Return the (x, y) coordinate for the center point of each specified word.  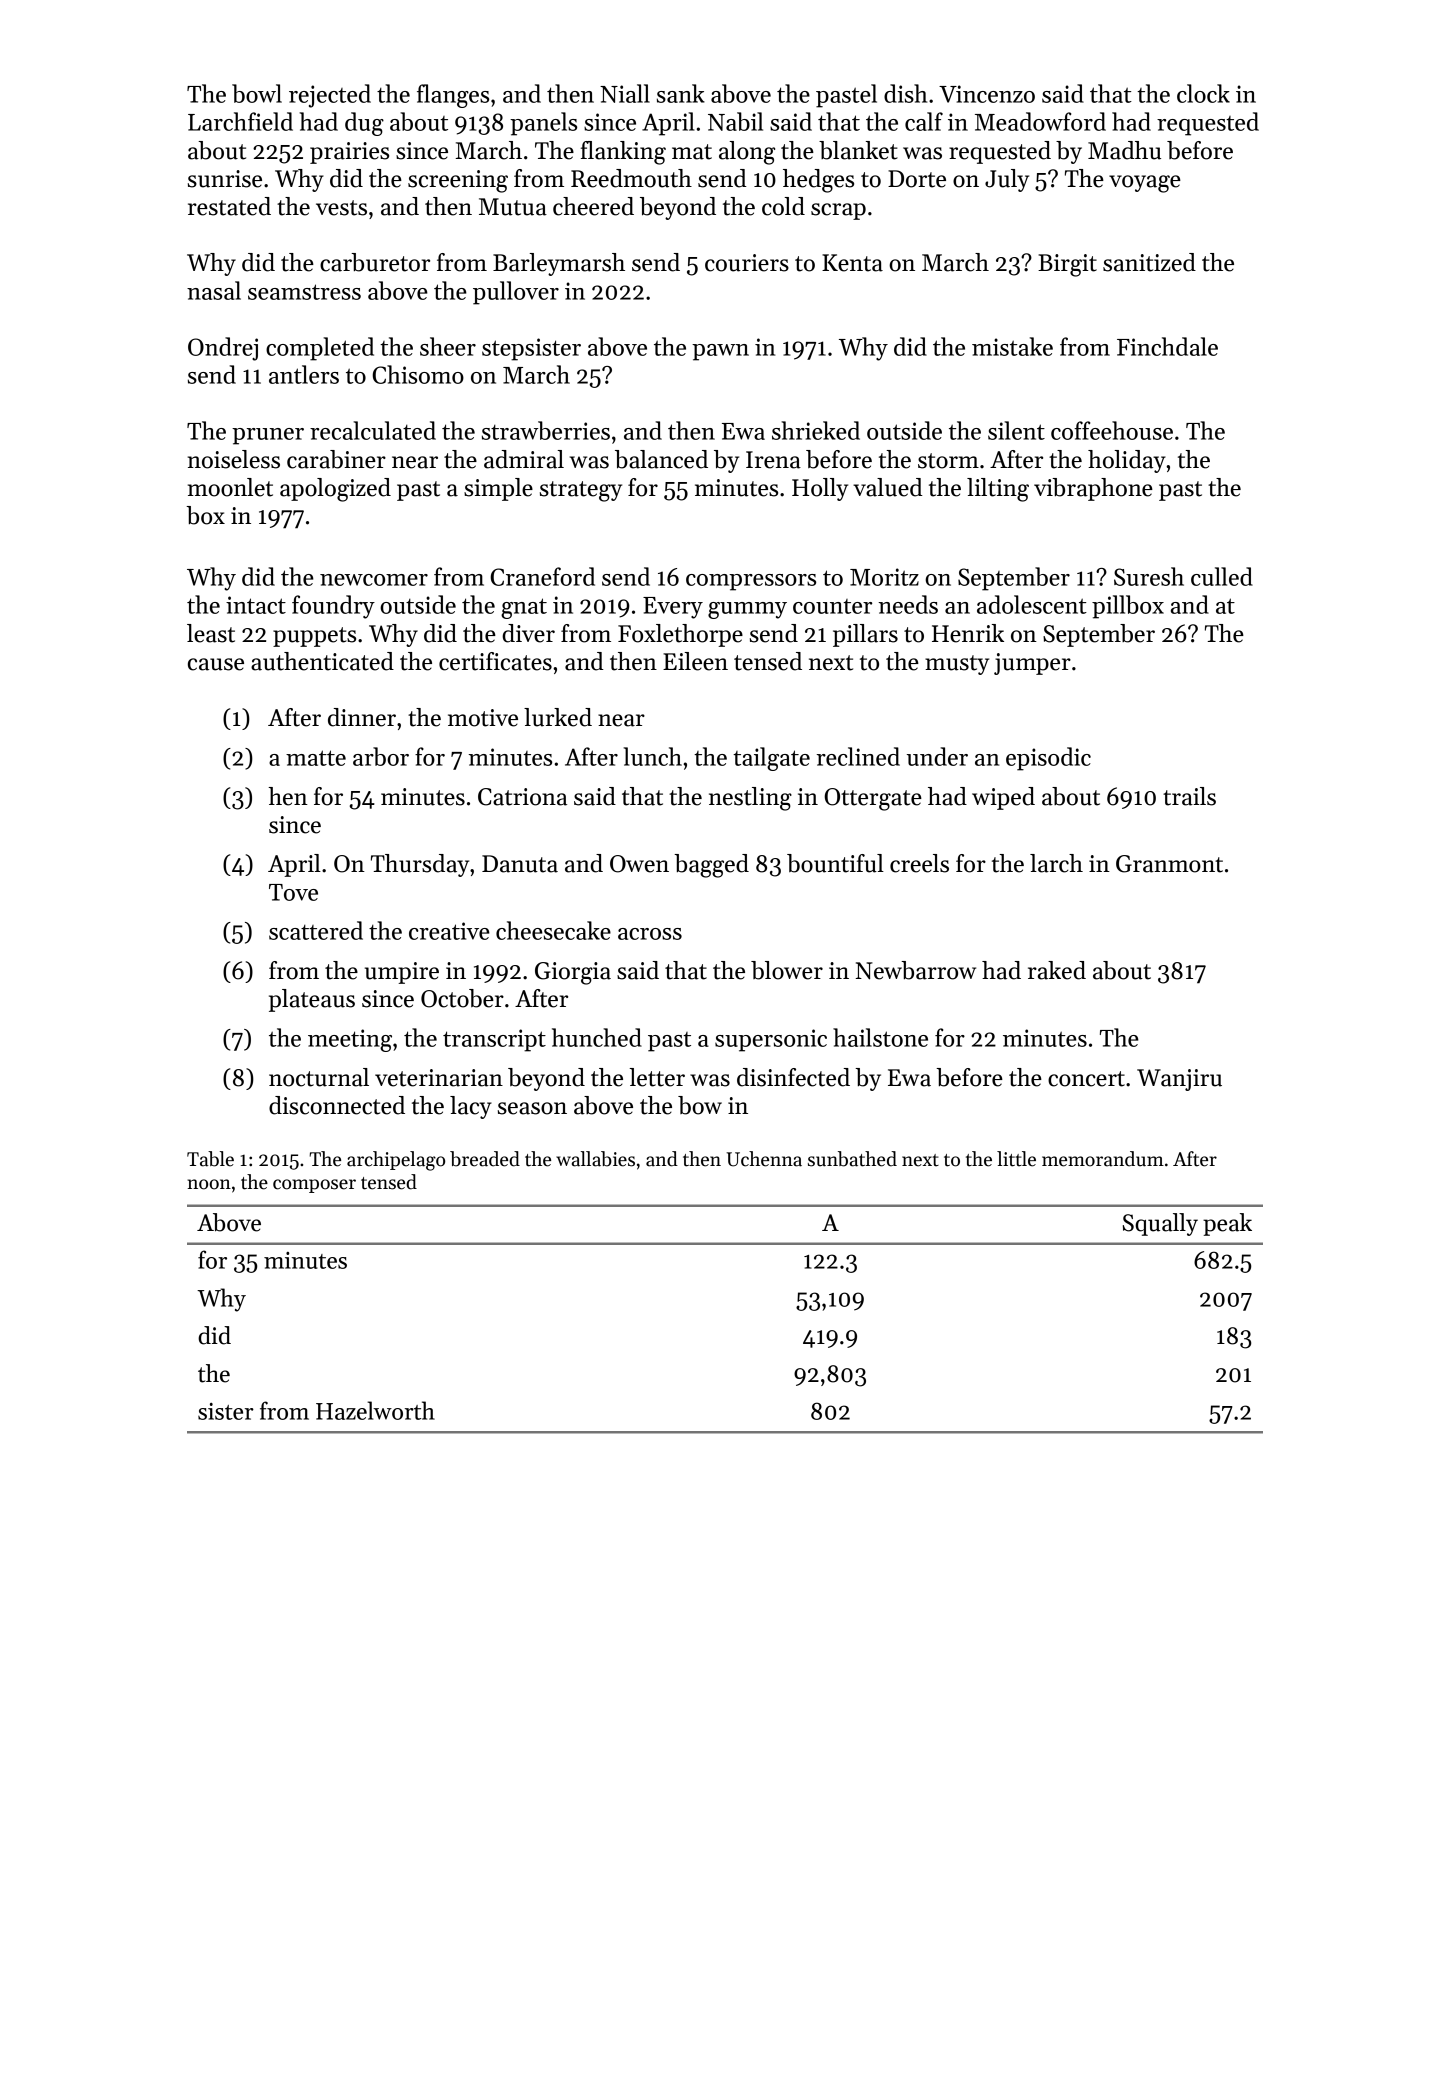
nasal (214, 290)
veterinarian (439, 1078)
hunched (597, 1037)
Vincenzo (987, 94)
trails (1189, 796)
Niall (625, 93)
